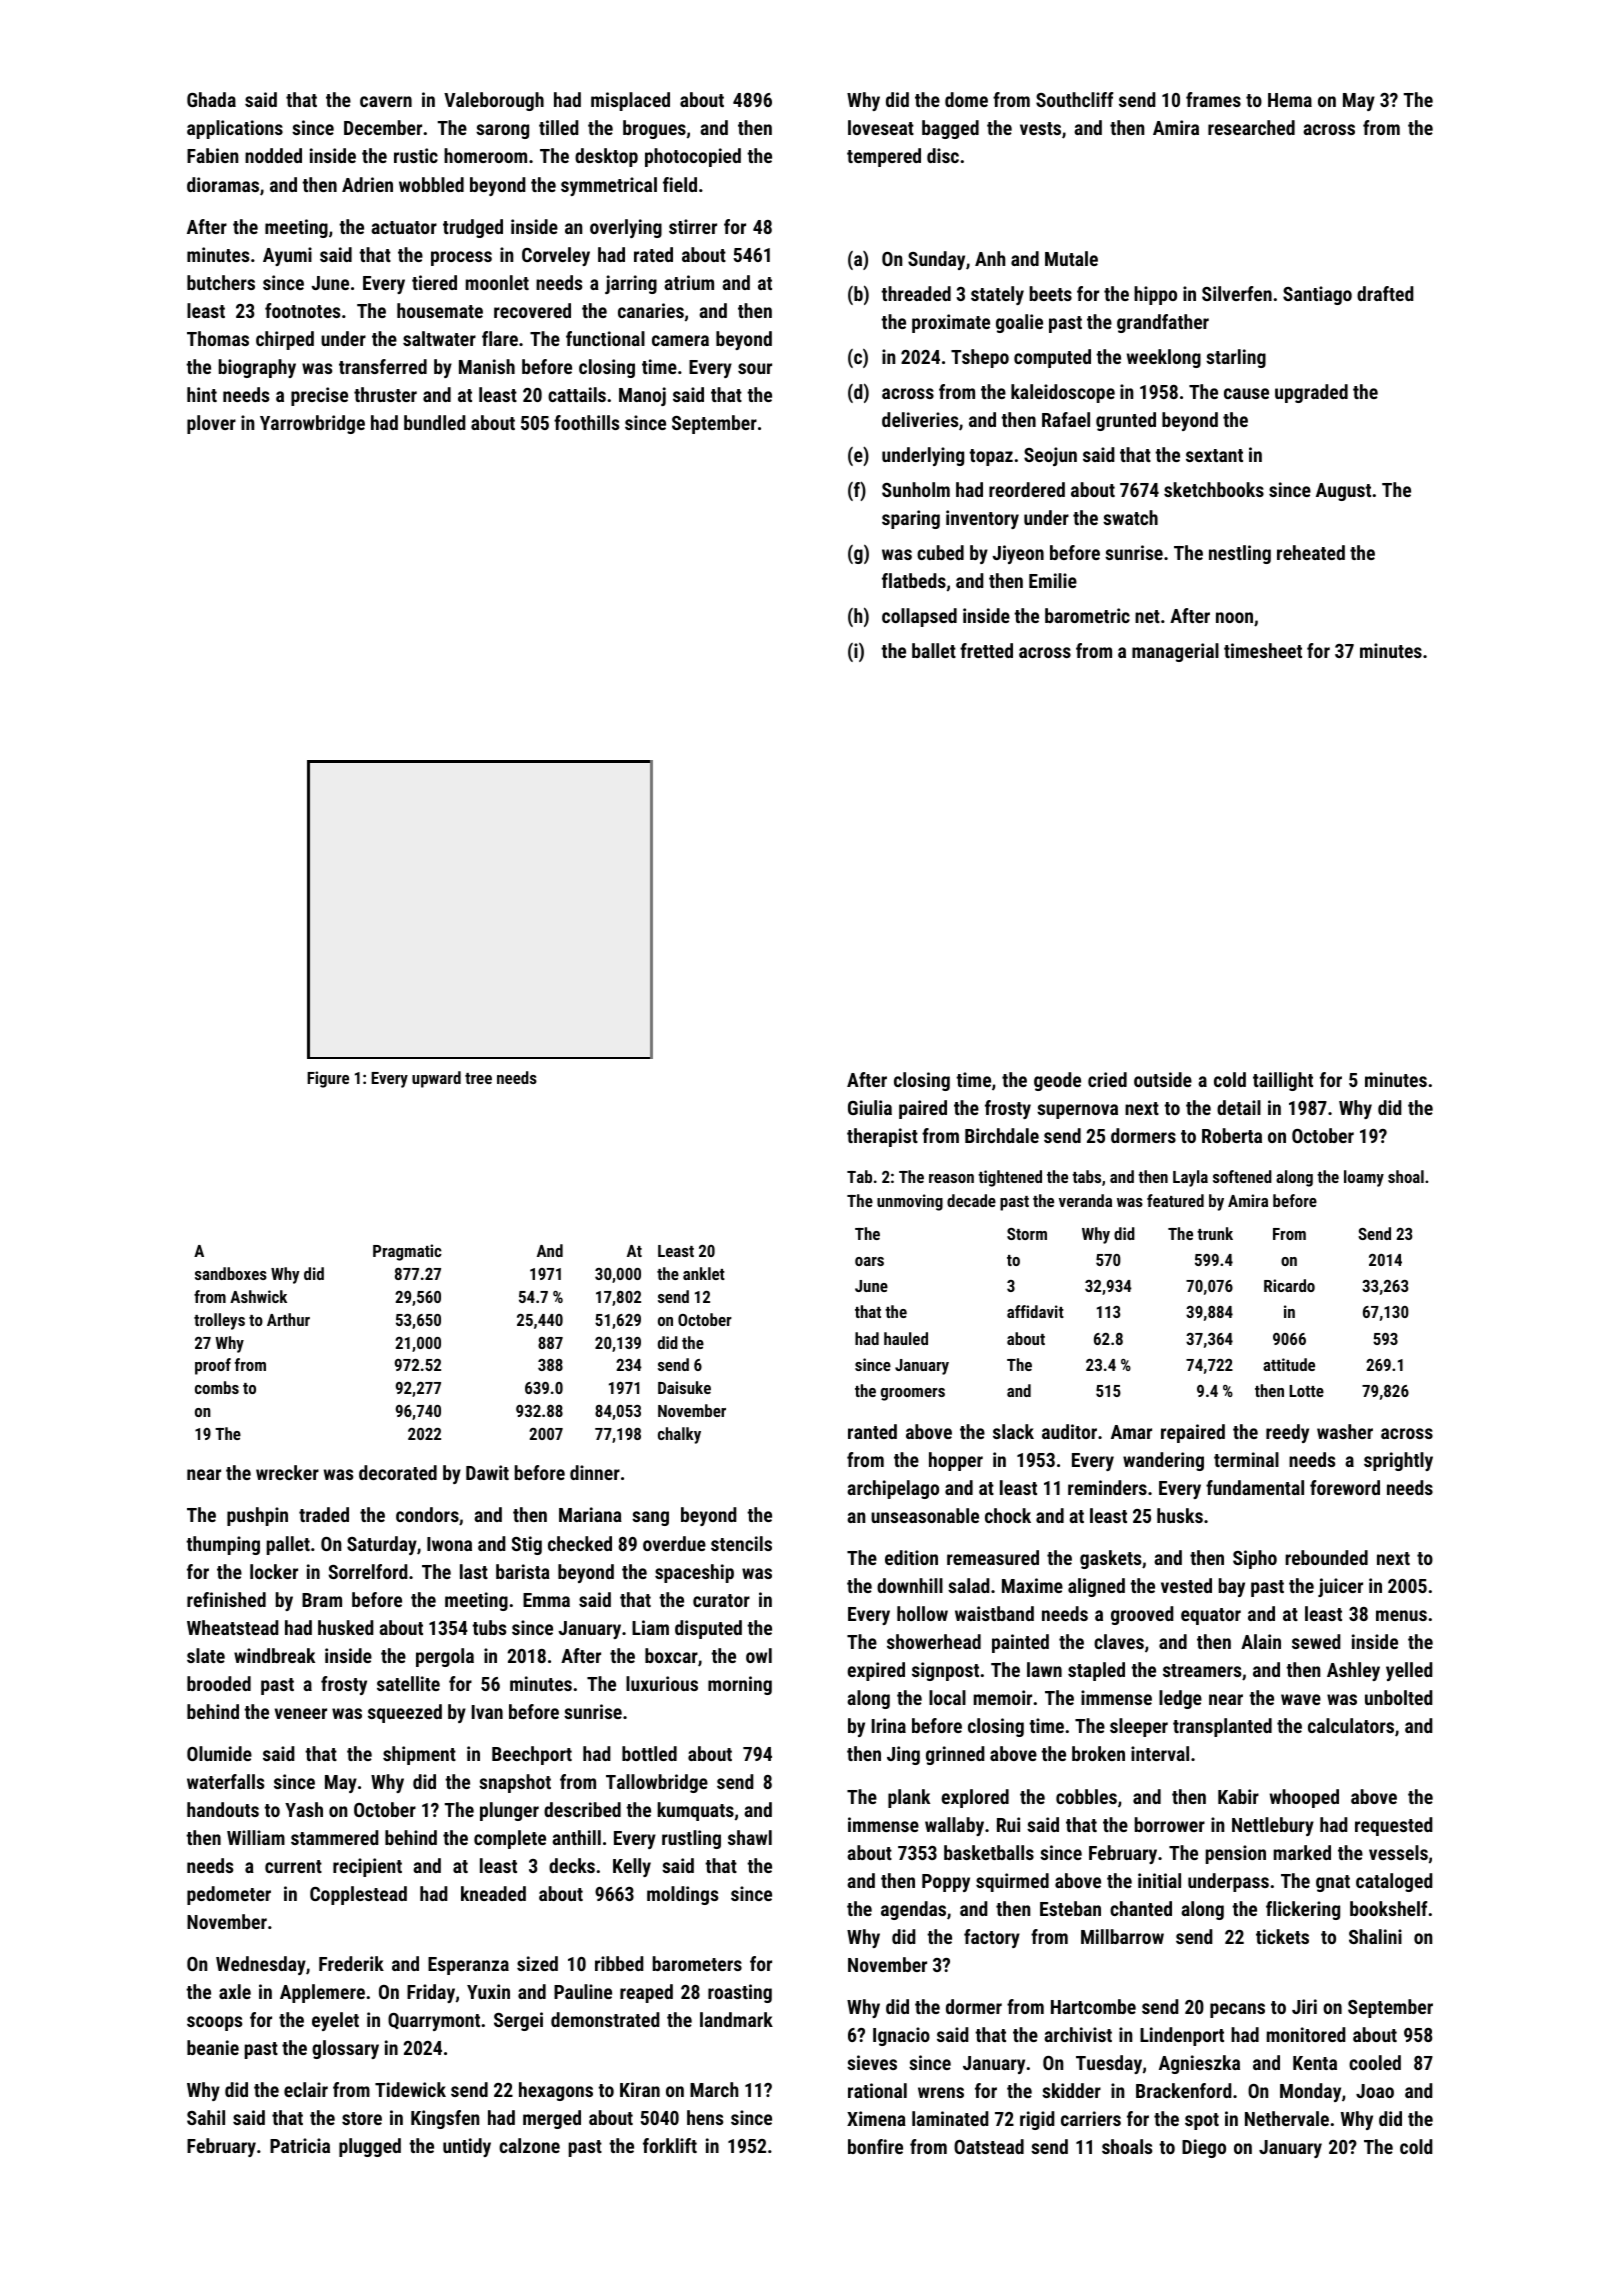 The height and width of the image is (2292, 1620). What do you see at coordinates (1234, 617) in the image?
I see `noon` at bounding box center [1234, 617].
